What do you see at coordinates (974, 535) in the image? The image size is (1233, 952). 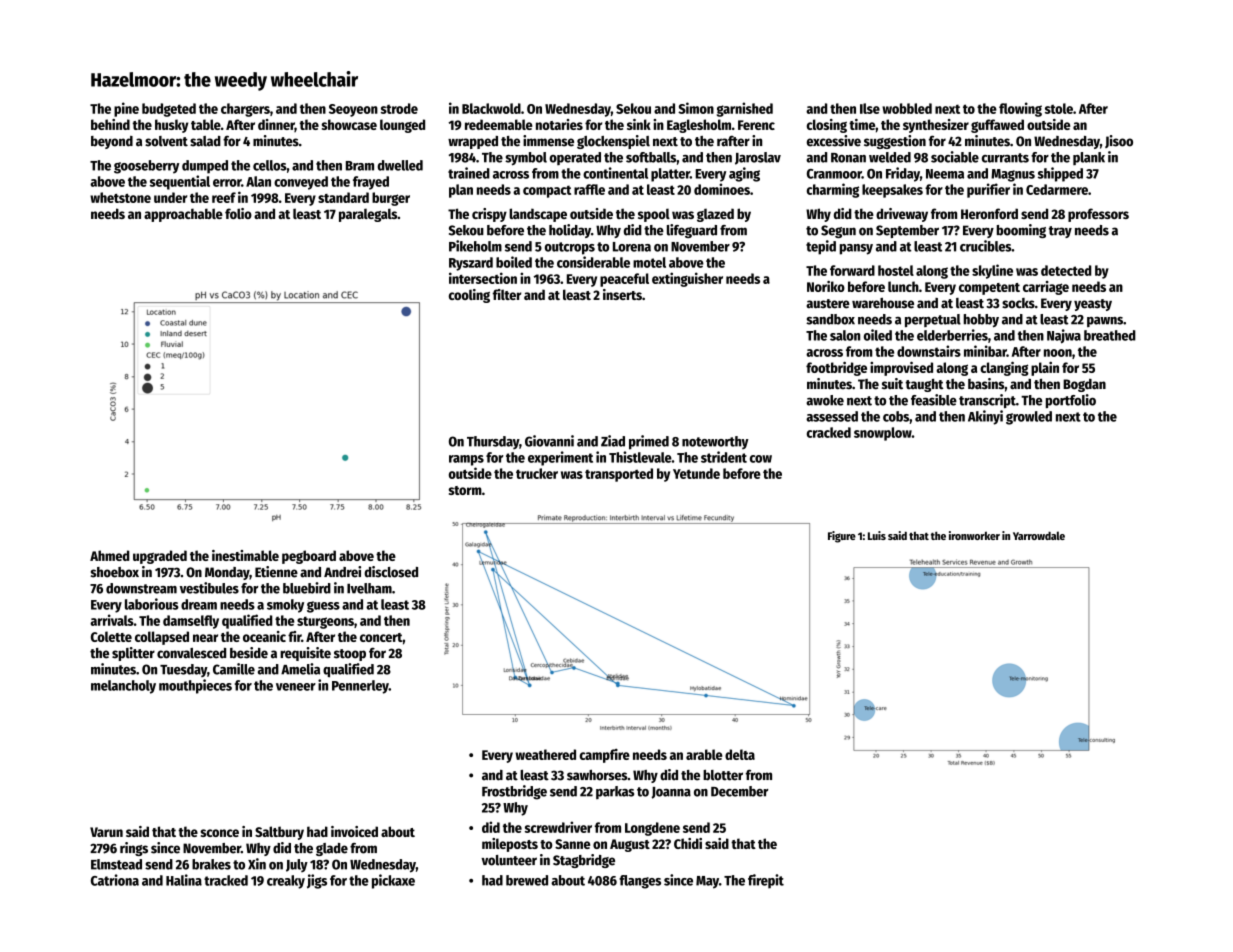 I see `ironworker` at bounding box center [974, 535].
